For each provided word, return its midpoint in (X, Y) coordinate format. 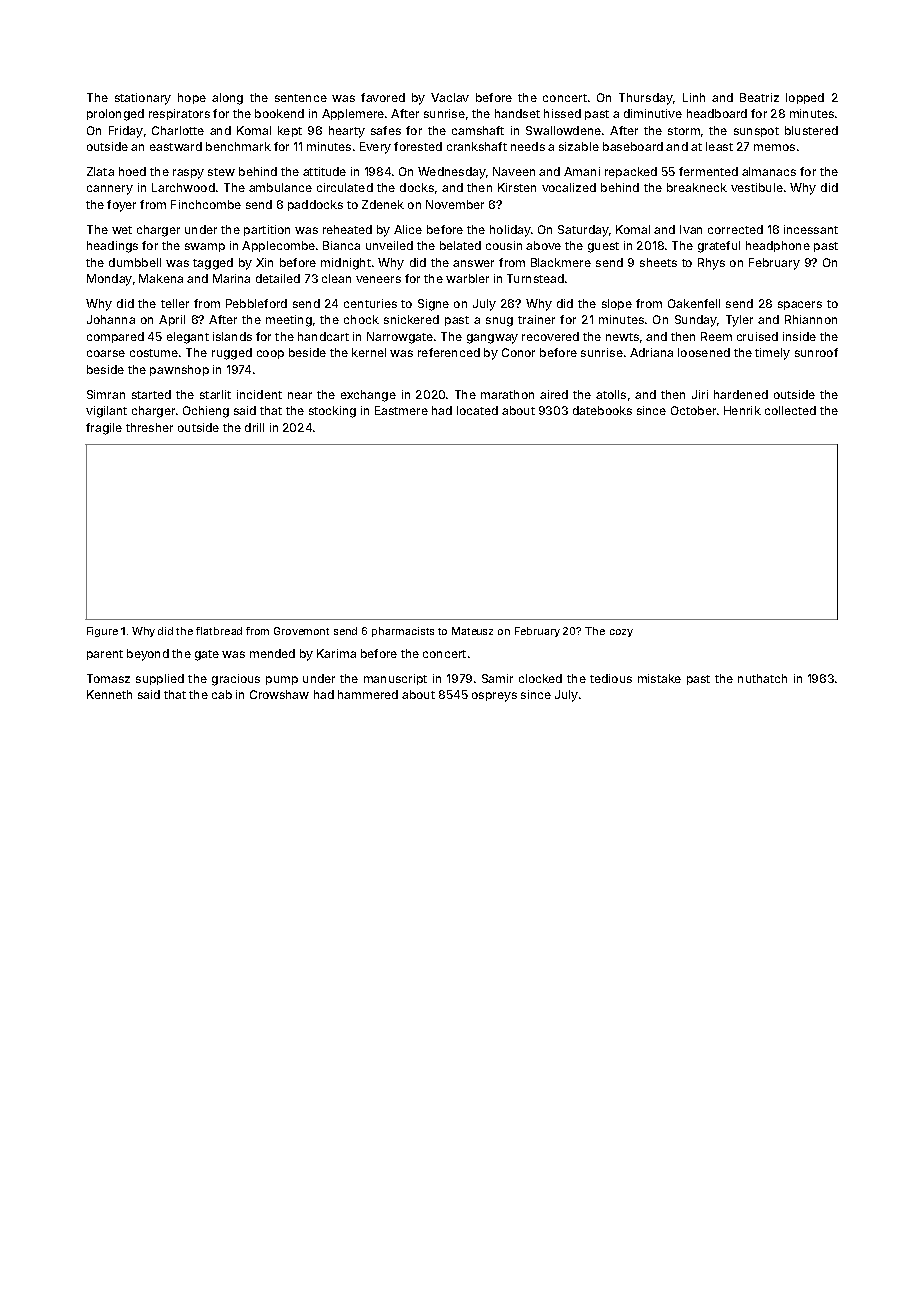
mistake (659, 678)
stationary (143, 99)
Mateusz (472, 631)
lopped (805, 98)
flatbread (219, 631)
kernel (369, 352)
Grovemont (301, 631)
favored (383, 97)
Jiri (700, 394)
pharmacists (403, 632)
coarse (106, 353)
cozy (621, 633)
